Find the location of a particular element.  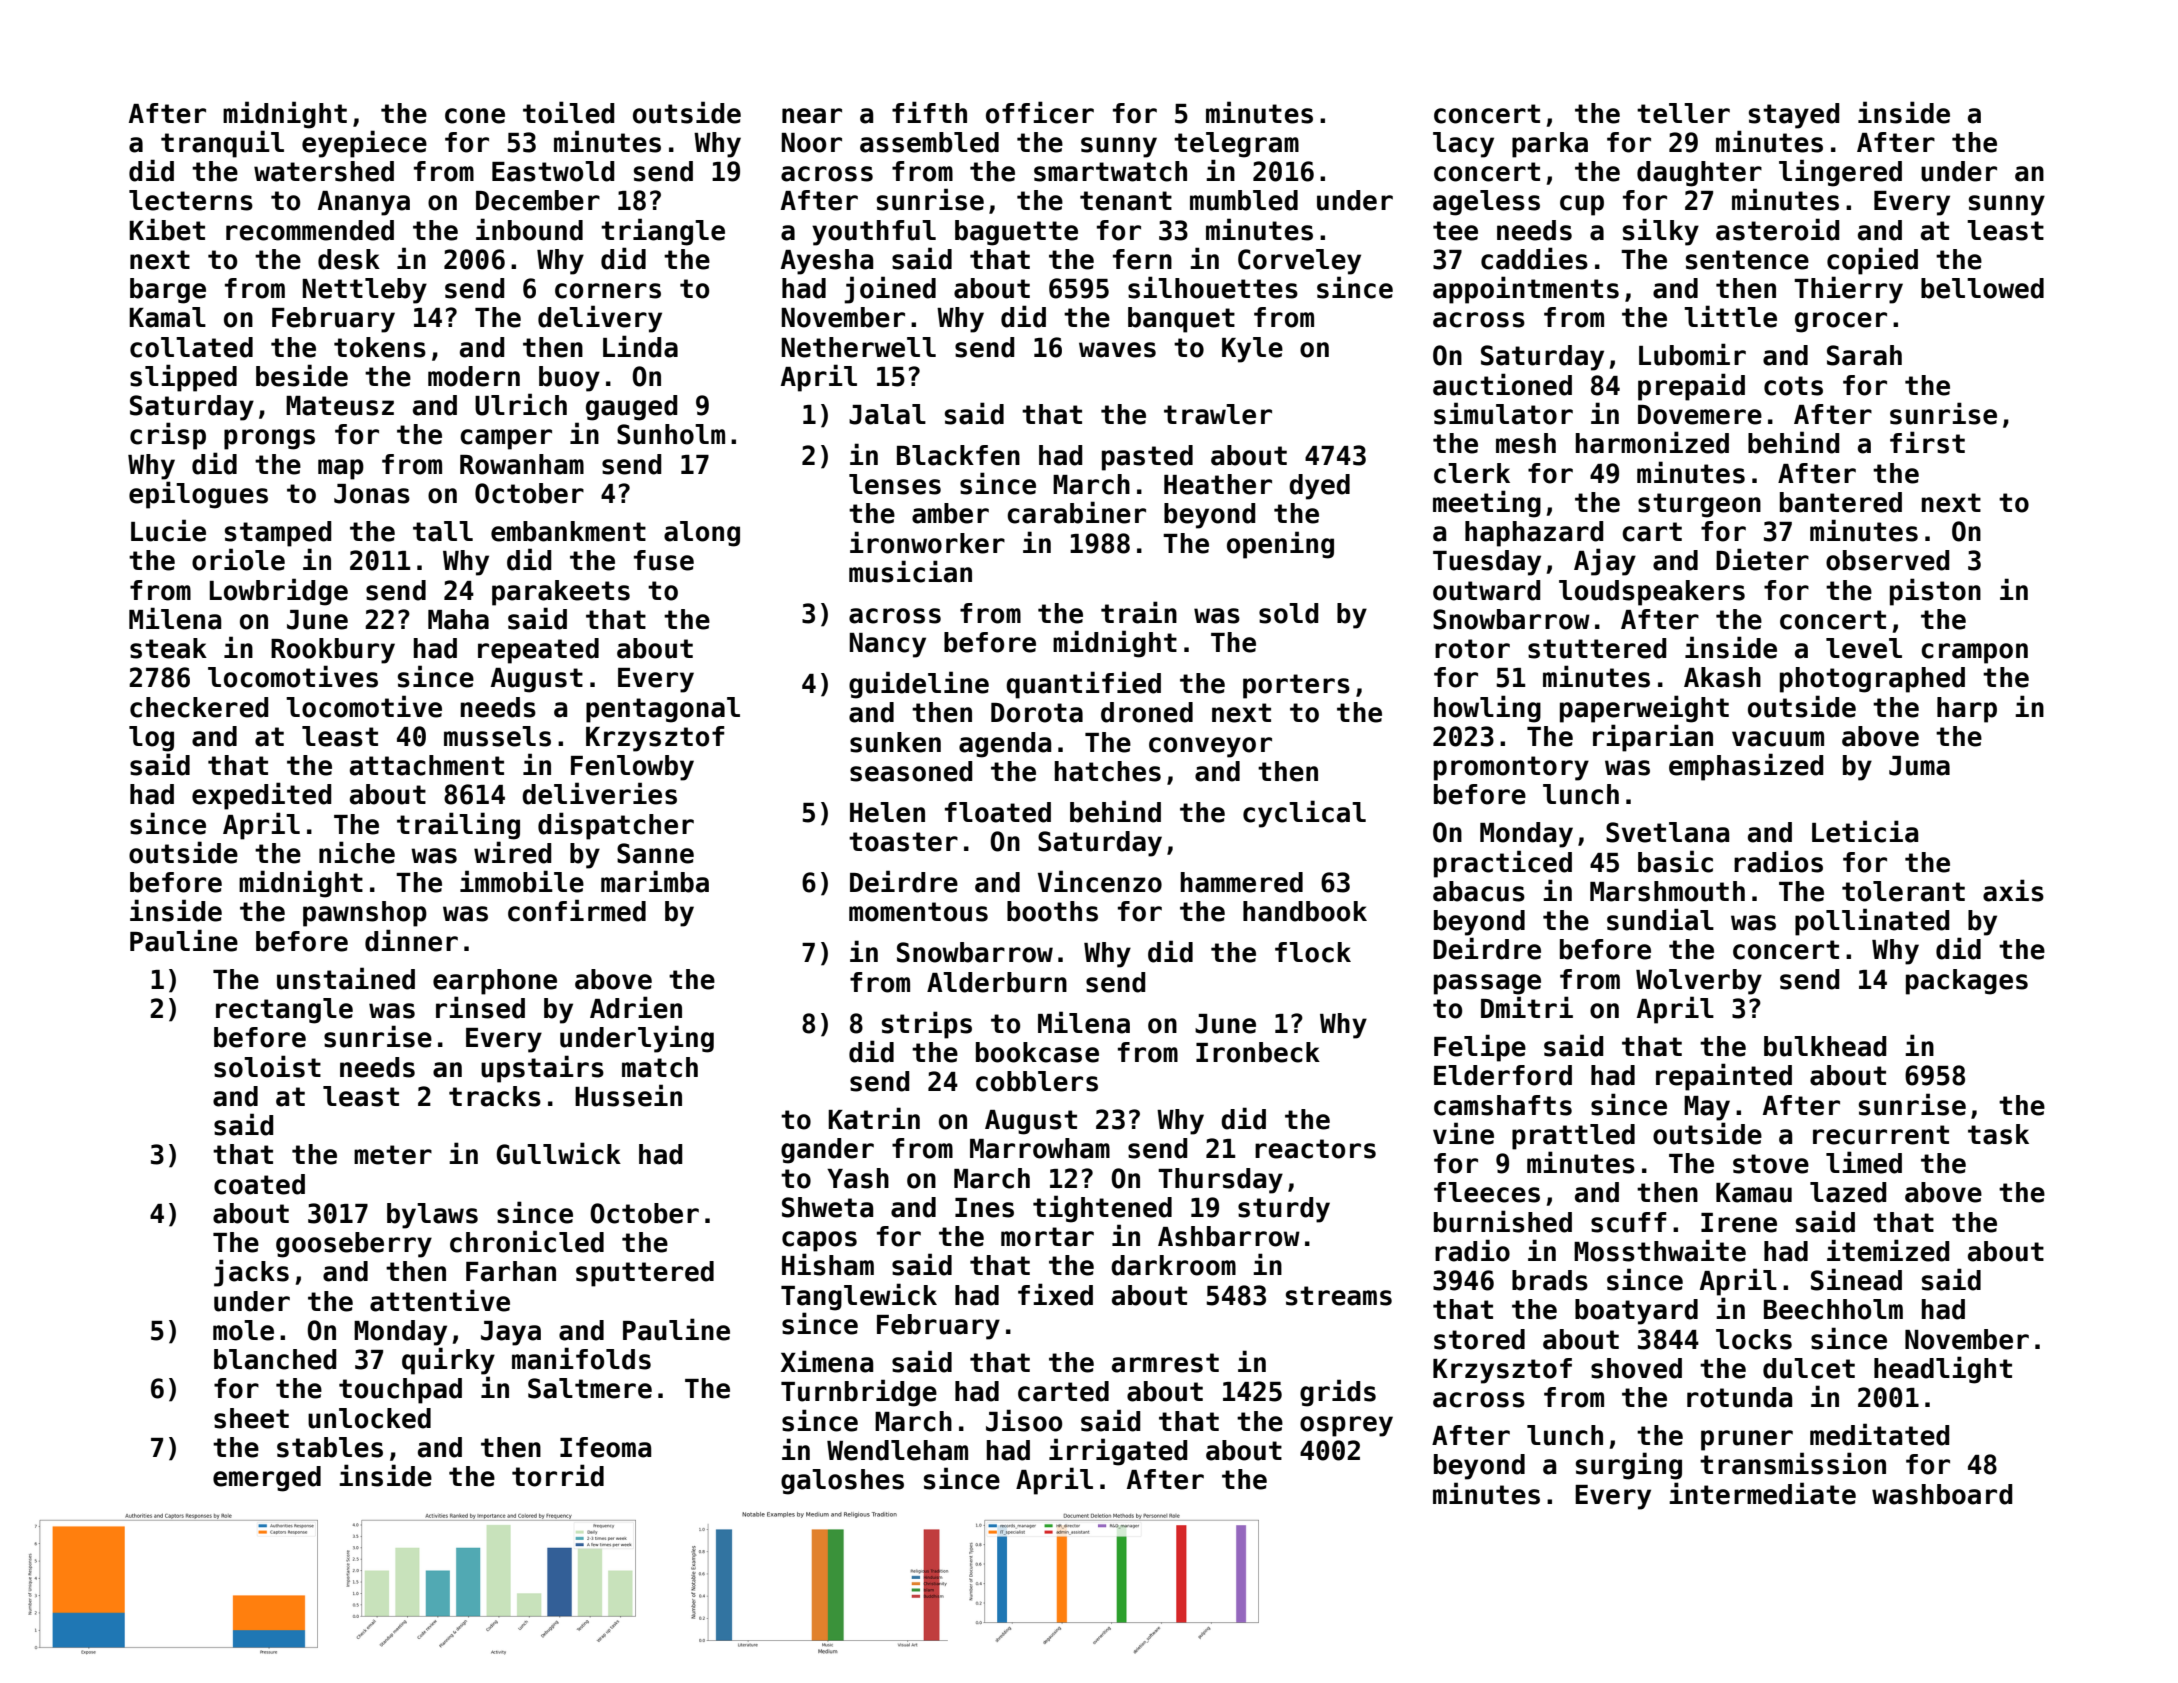

camper is located at coordinates (506, 439).
